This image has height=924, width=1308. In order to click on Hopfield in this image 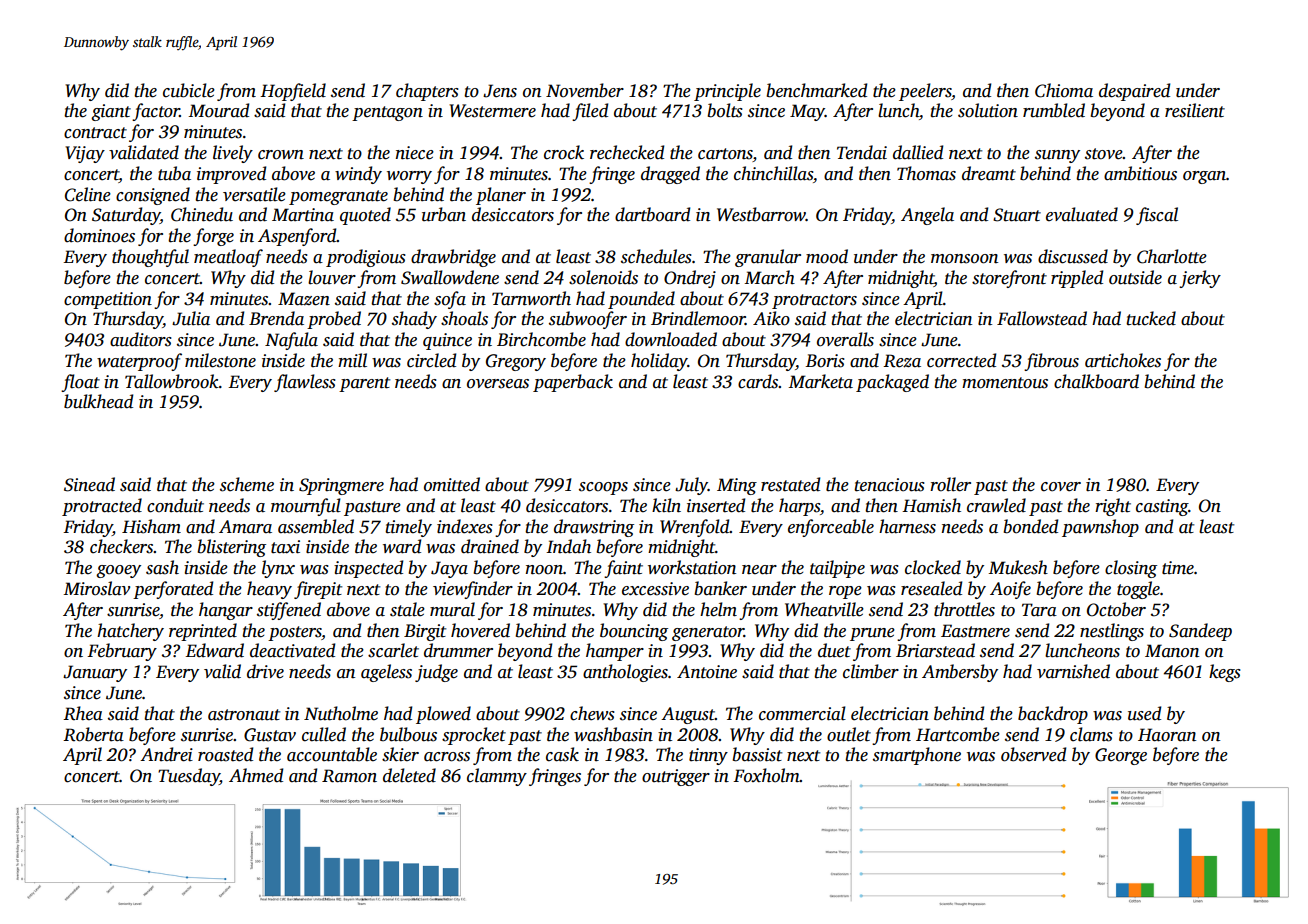, I will do `click(293, 92)`.
